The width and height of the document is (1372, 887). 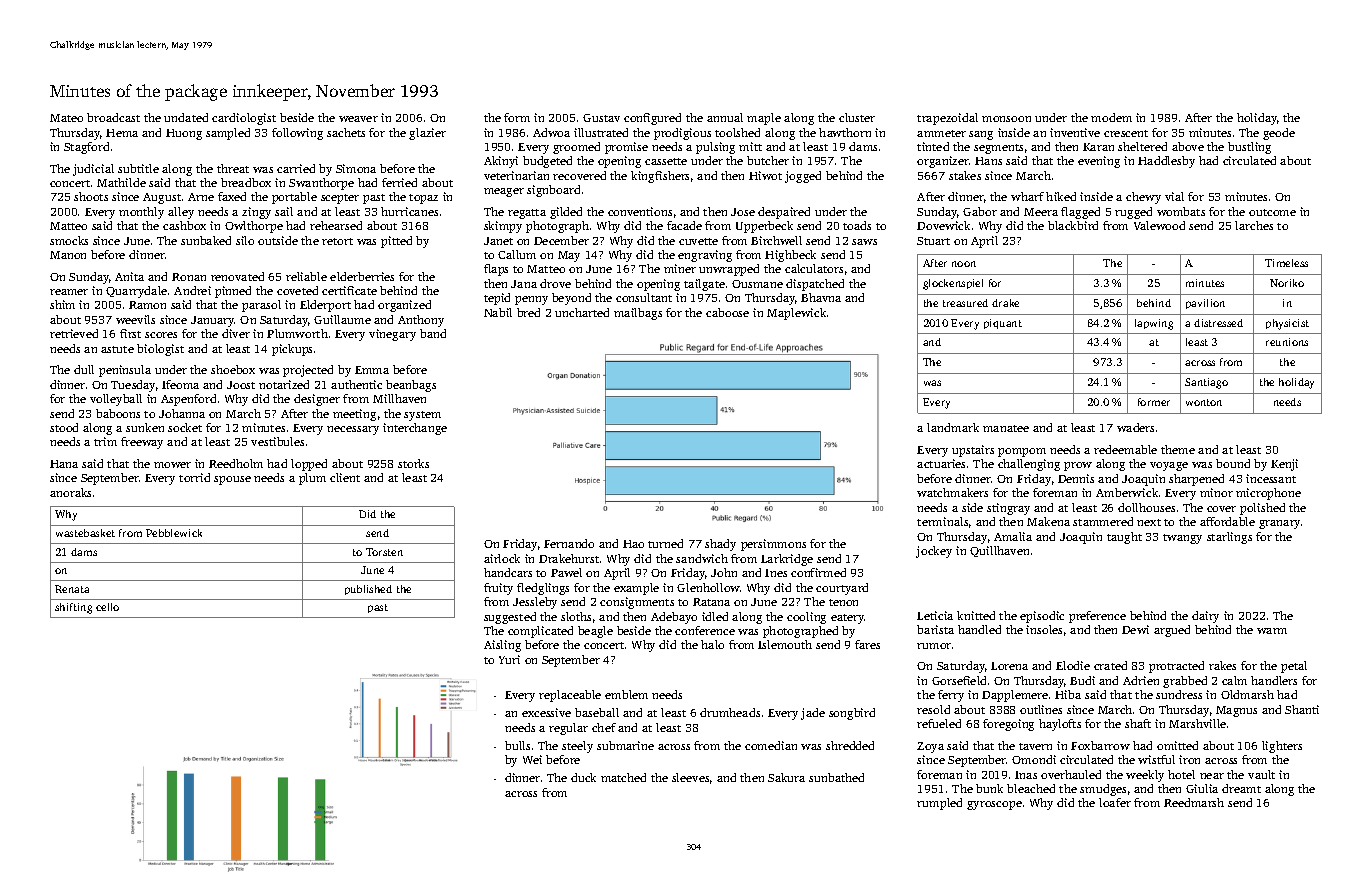 I want to click on outcome, so click(x=1272, y=212).
